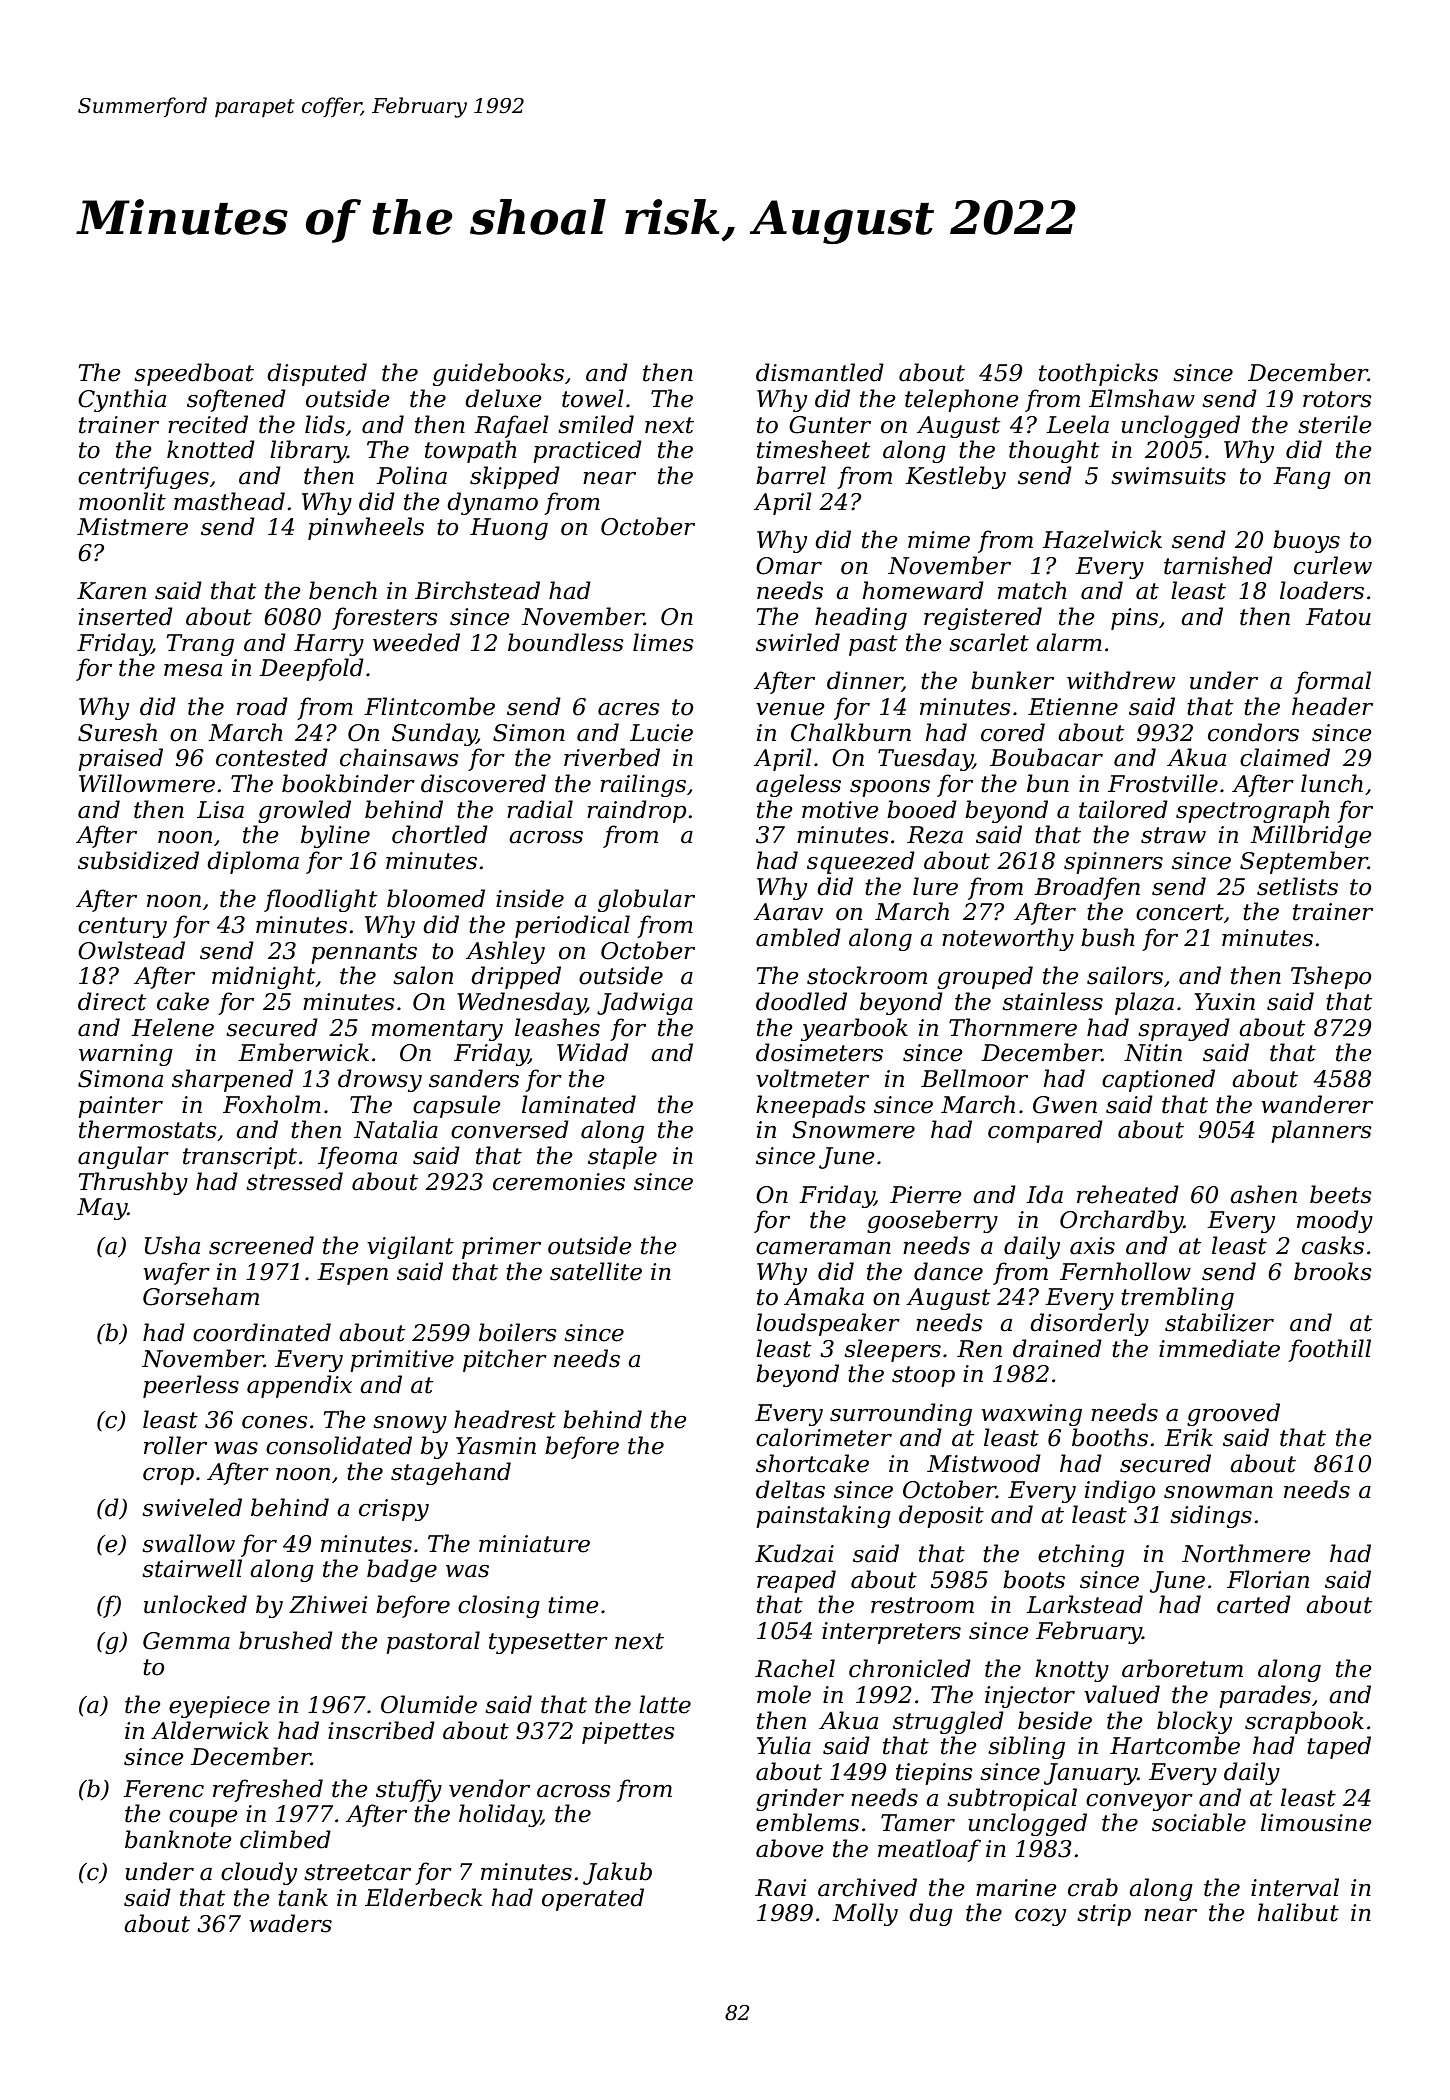 The image size is (1450, 2100). Describe the element at coordinates (820, 372) in the page. I see `dismantled` at that location.
